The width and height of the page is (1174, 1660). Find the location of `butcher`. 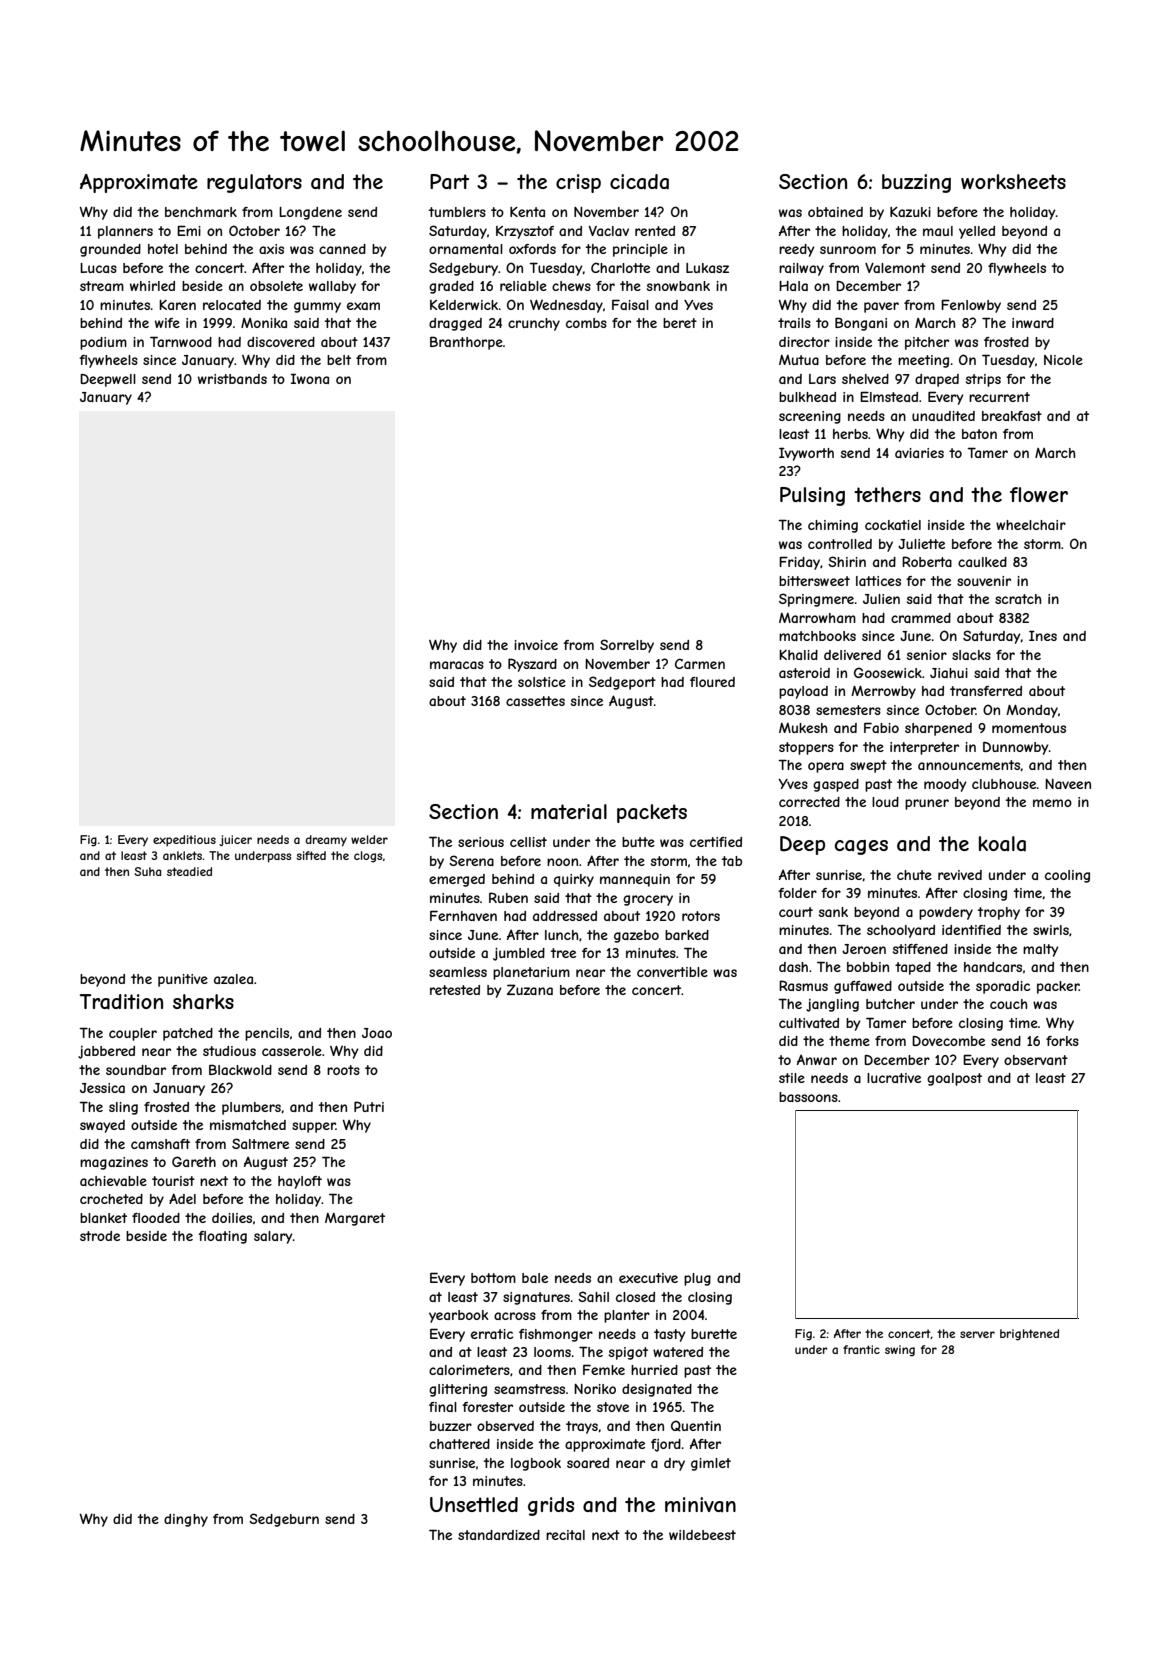

butcher is located at coordinates (890, 1004).
